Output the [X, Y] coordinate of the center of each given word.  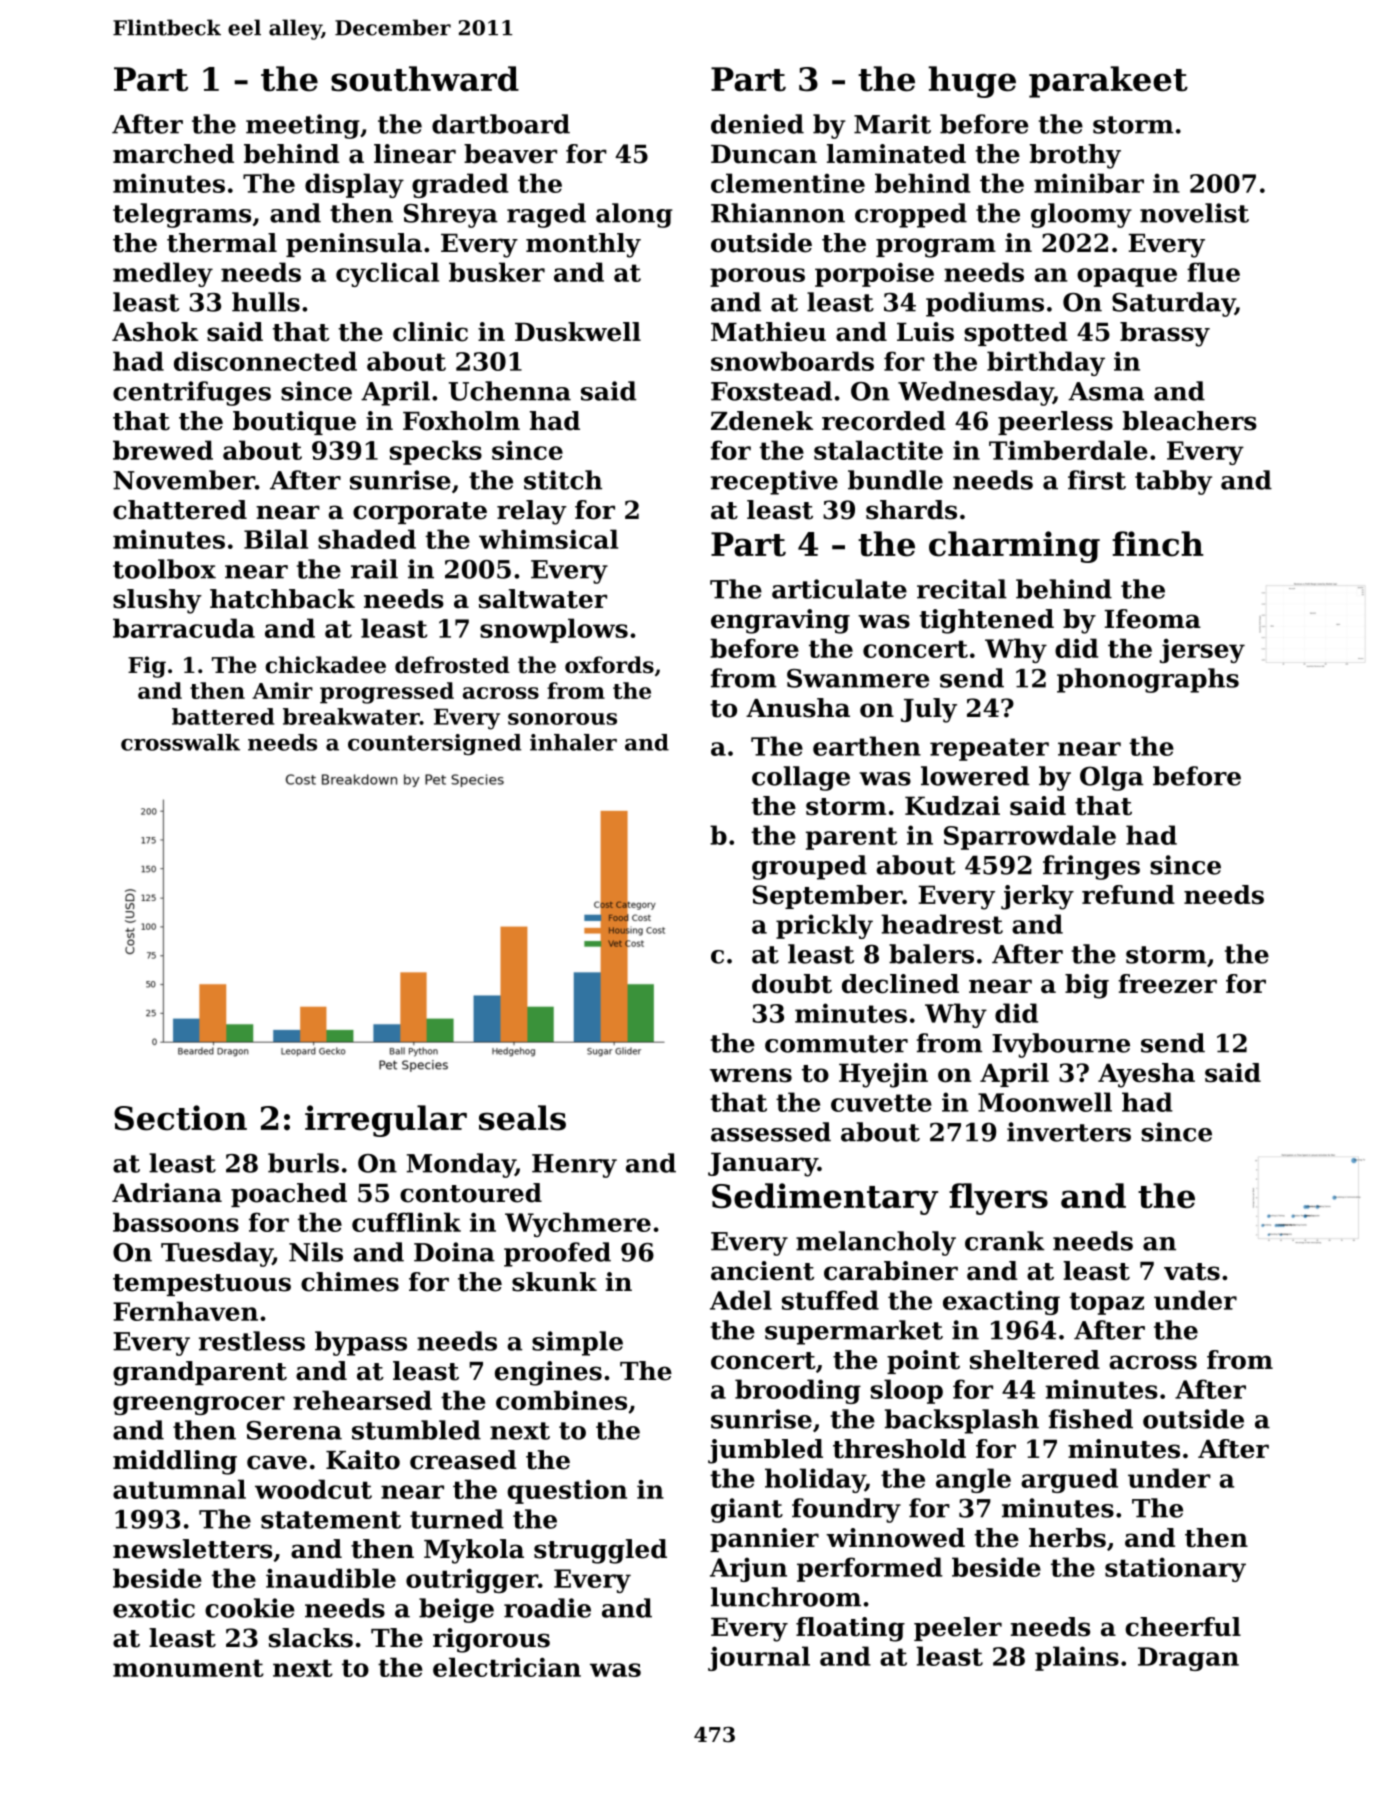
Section [180, 1118]
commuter [836, 1044]
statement [331, 1520]
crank [1005, 1241]
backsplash [962, 1421]
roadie [547, 1608]
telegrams [182, 215]
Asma [1106, 391]
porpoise [874, 274]
